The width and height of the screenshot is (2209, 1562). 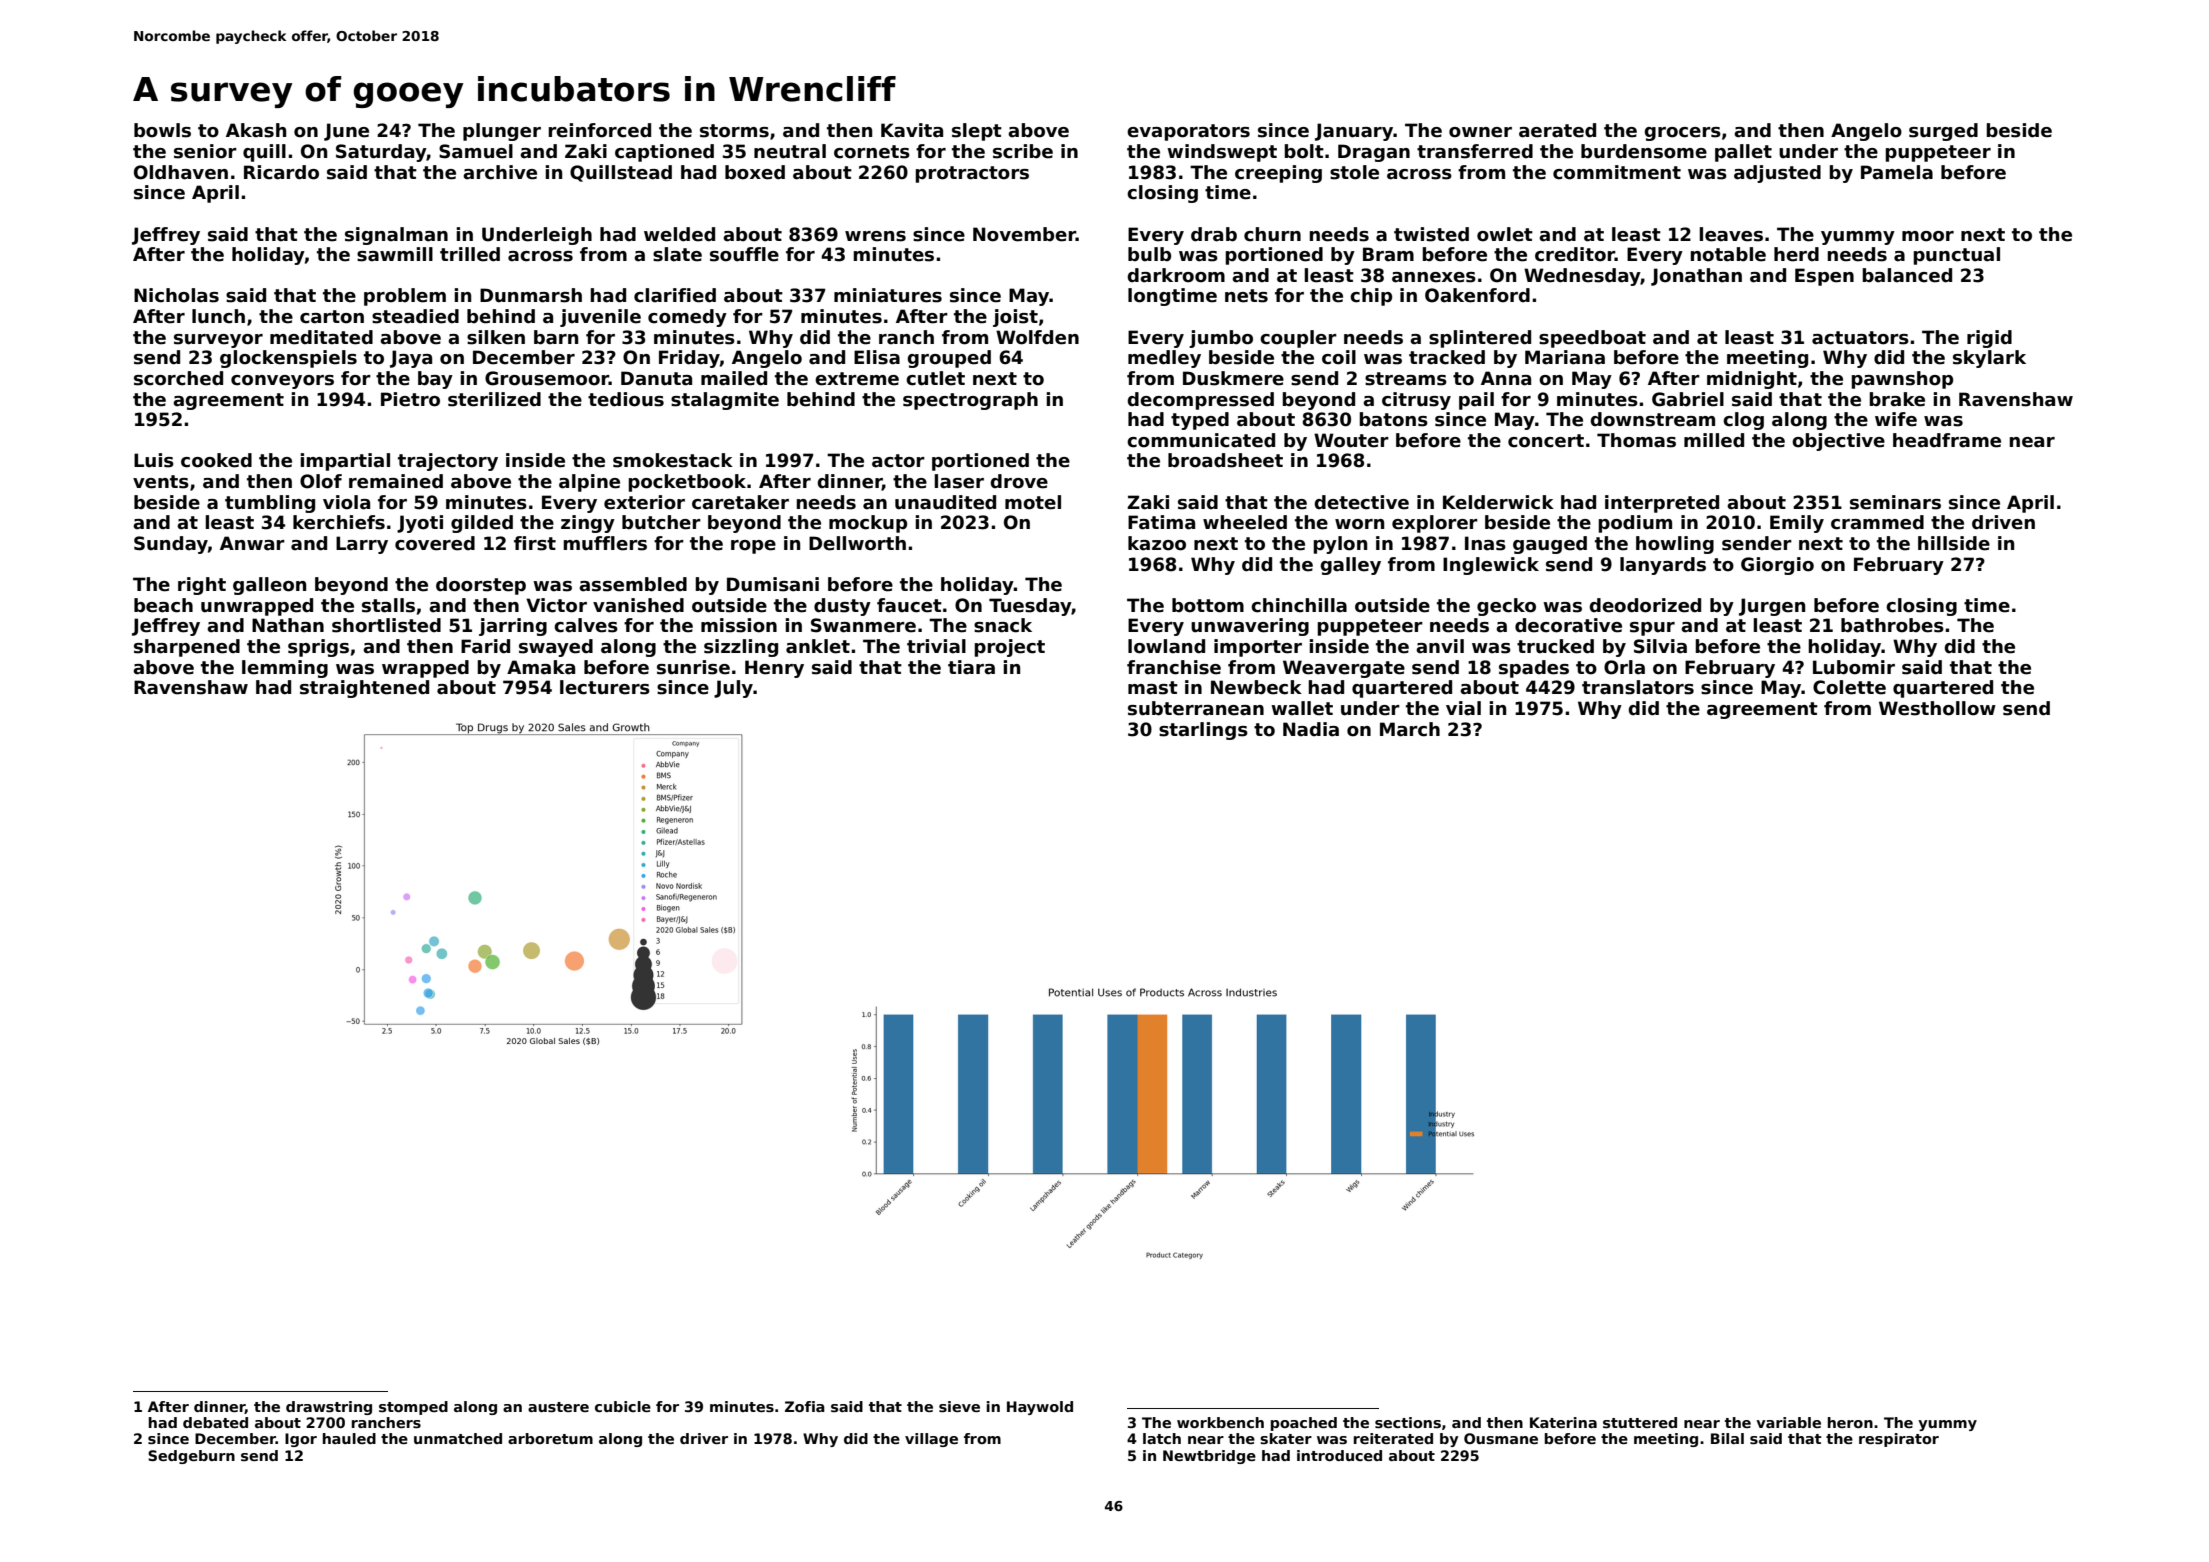 What do you see at coordinates (364, 689) in the screenshot?
I see `straightened` at bounding box center [364, 689].
